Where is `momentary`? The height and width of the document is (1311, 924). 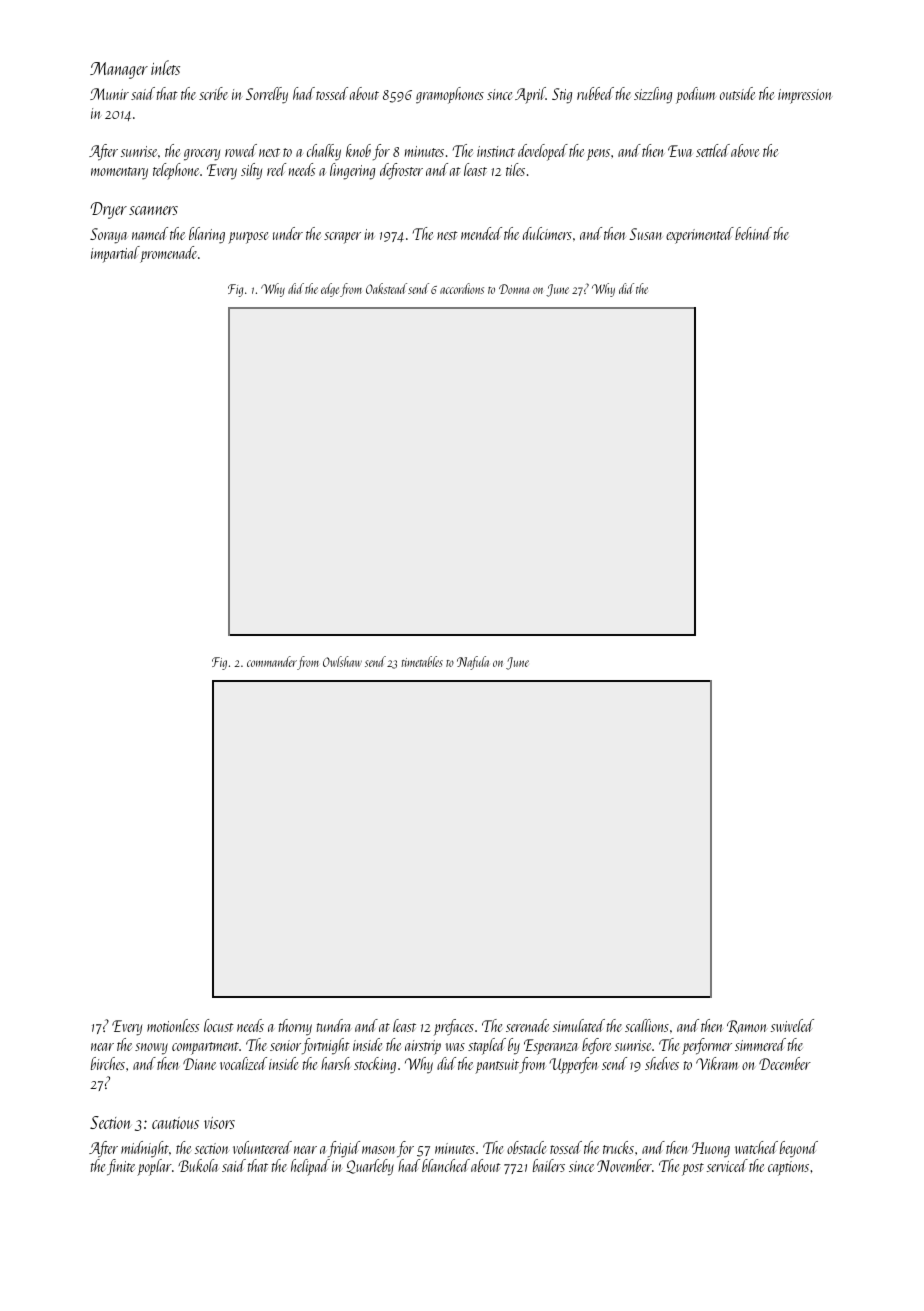
momentary is located at coordinates (119, 173).
